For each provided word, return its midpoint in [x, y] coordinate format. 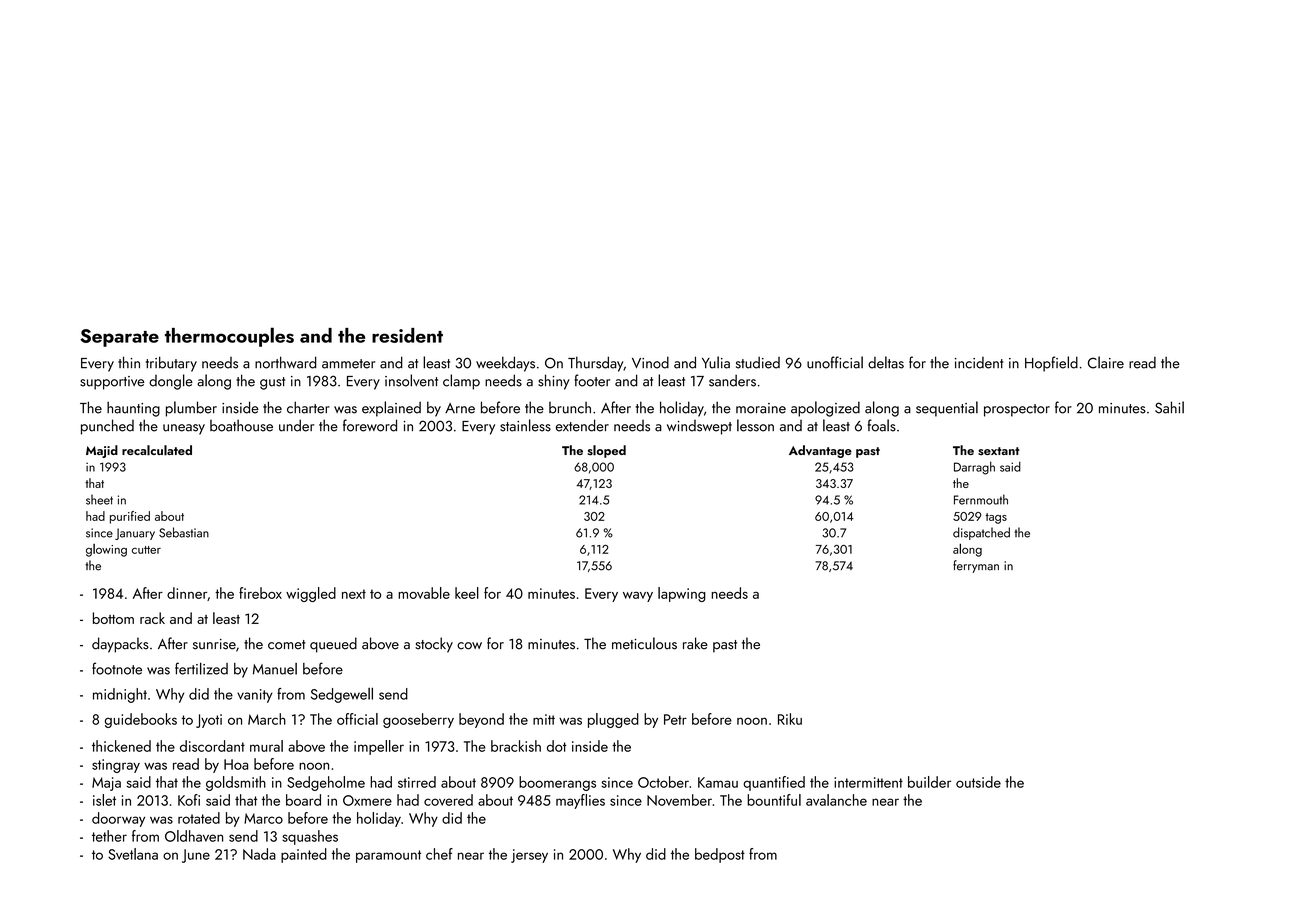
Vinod [650, 362]
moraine [761, 408]
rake [695, 643]
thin [129, 362]
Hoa [236, 764]
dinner [187, 593]
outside [978, 782]
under [296, 425]
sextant [998, 451]
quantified [774, 783]
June [196, 856]
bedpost [720, 855]
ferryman [976, 566]
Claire [1106, 362]
